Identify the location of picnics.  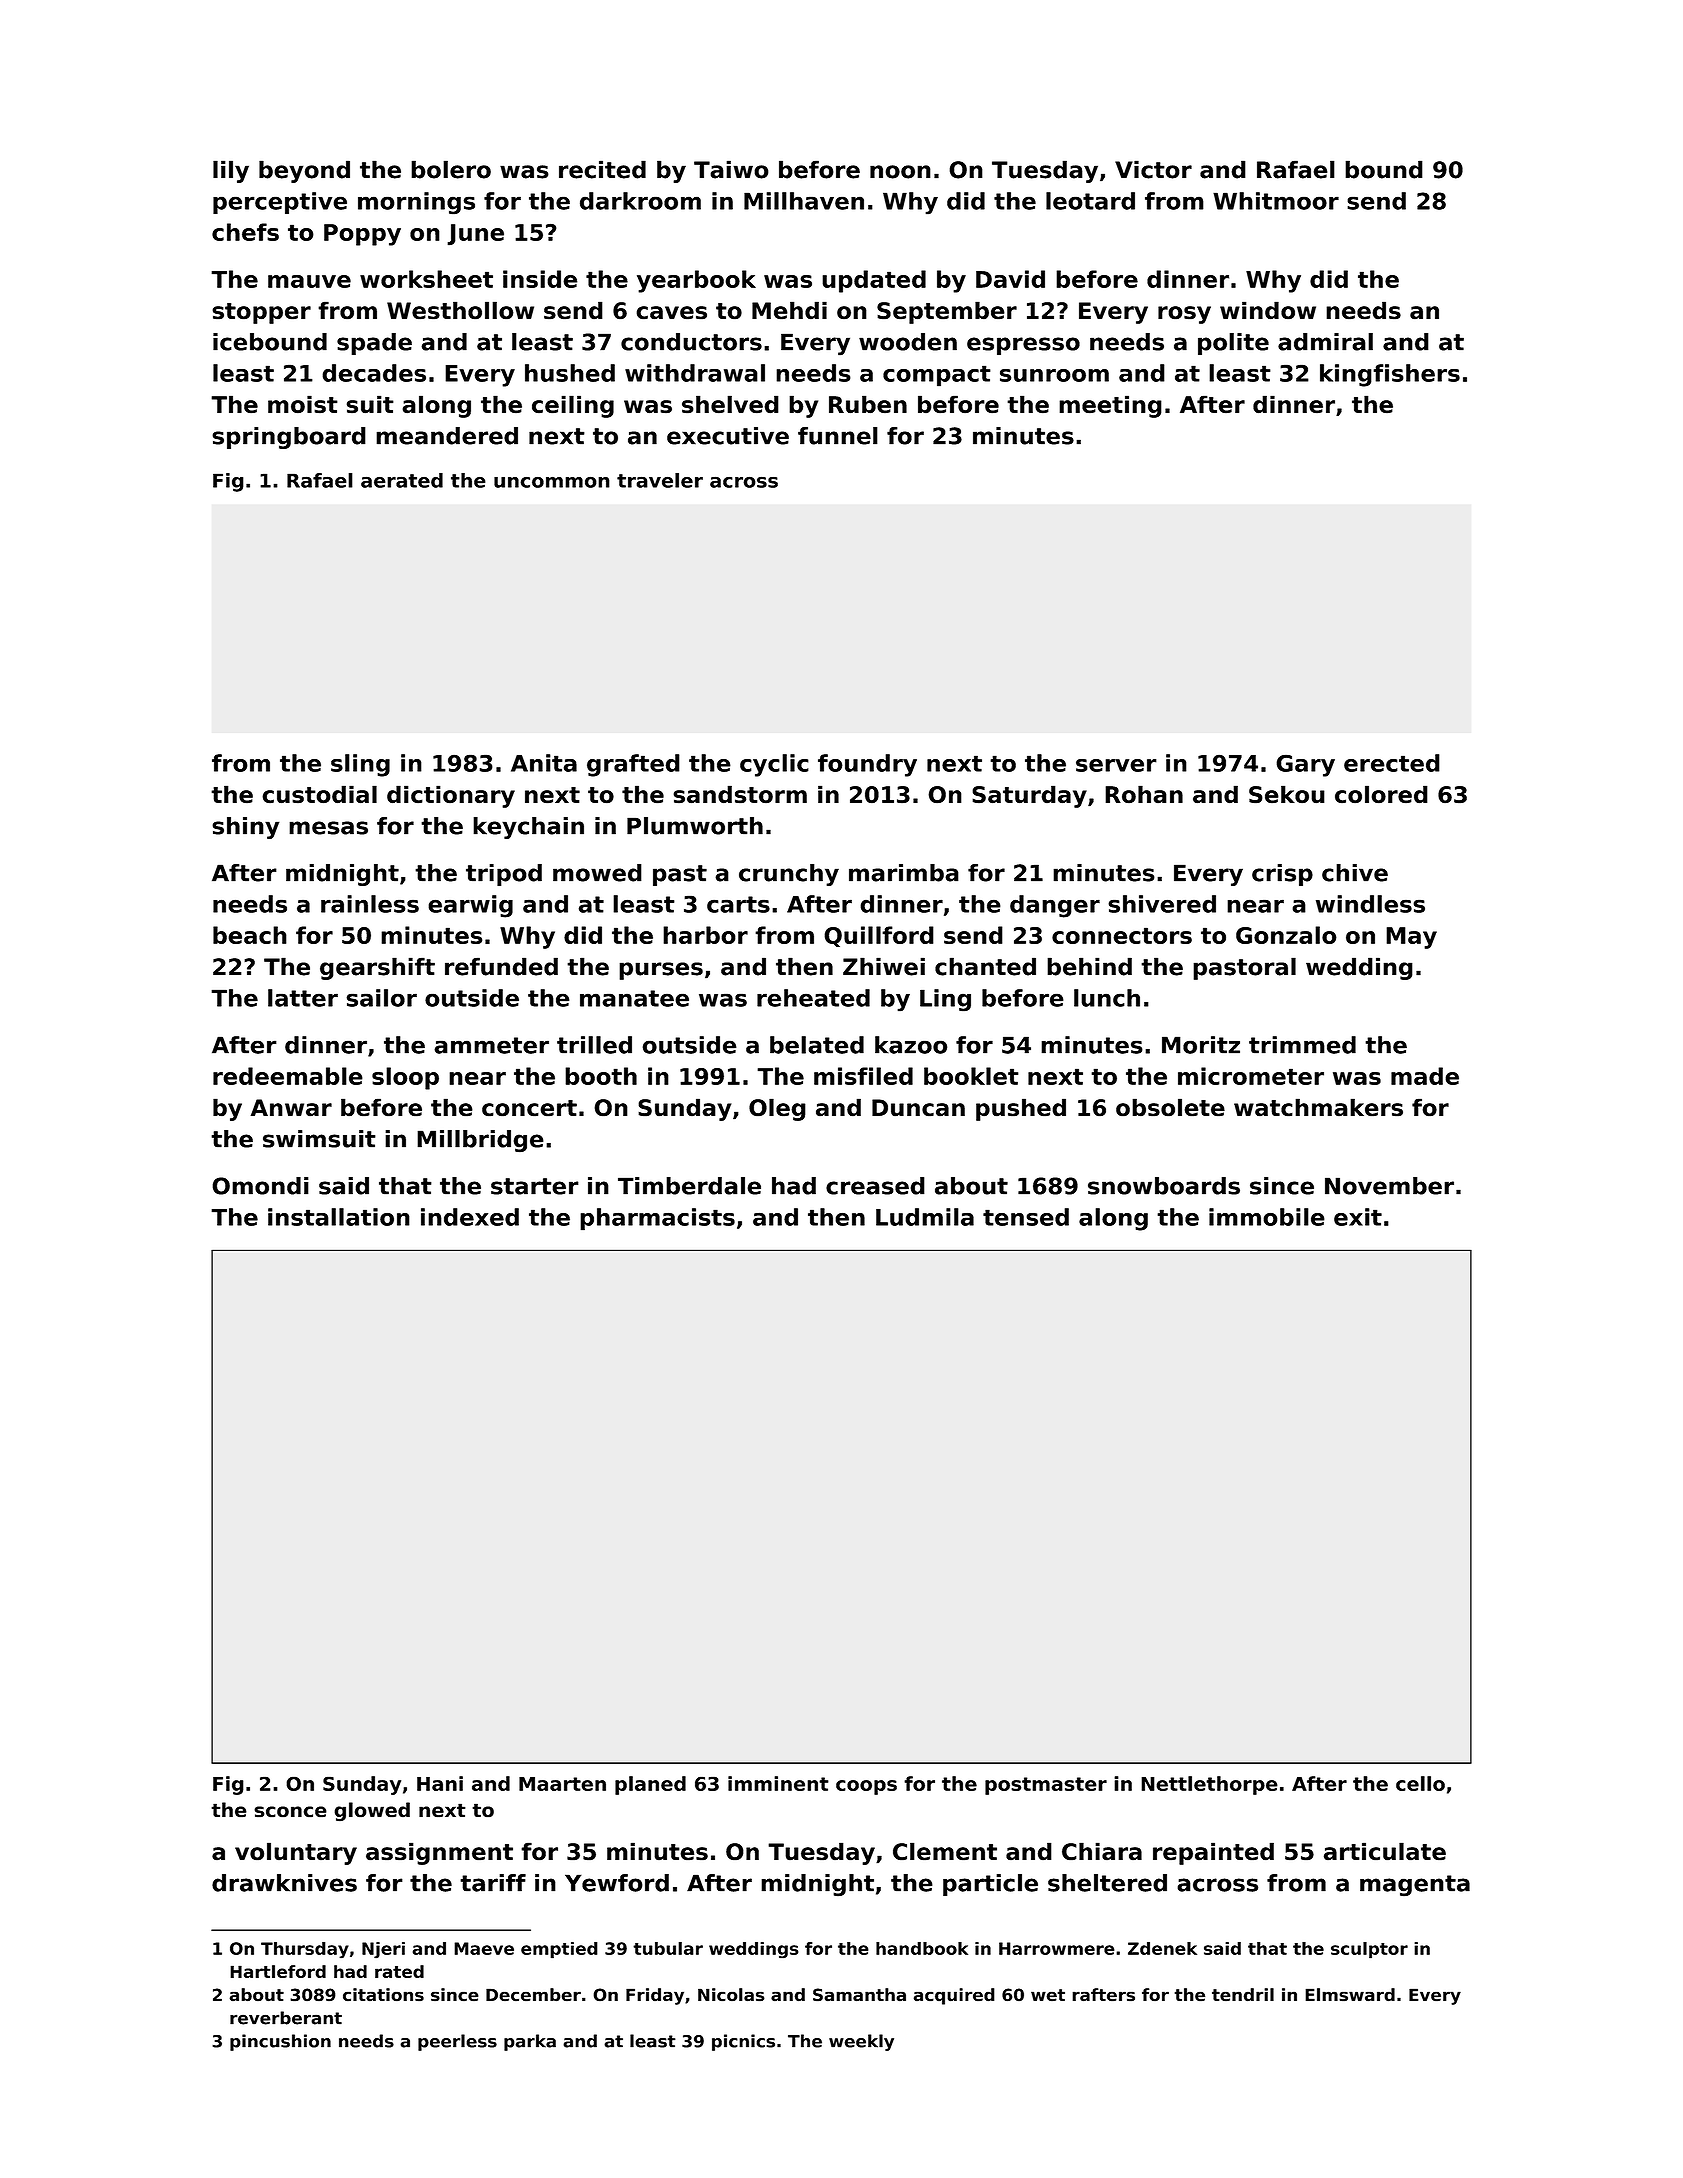
(743, 2042).
